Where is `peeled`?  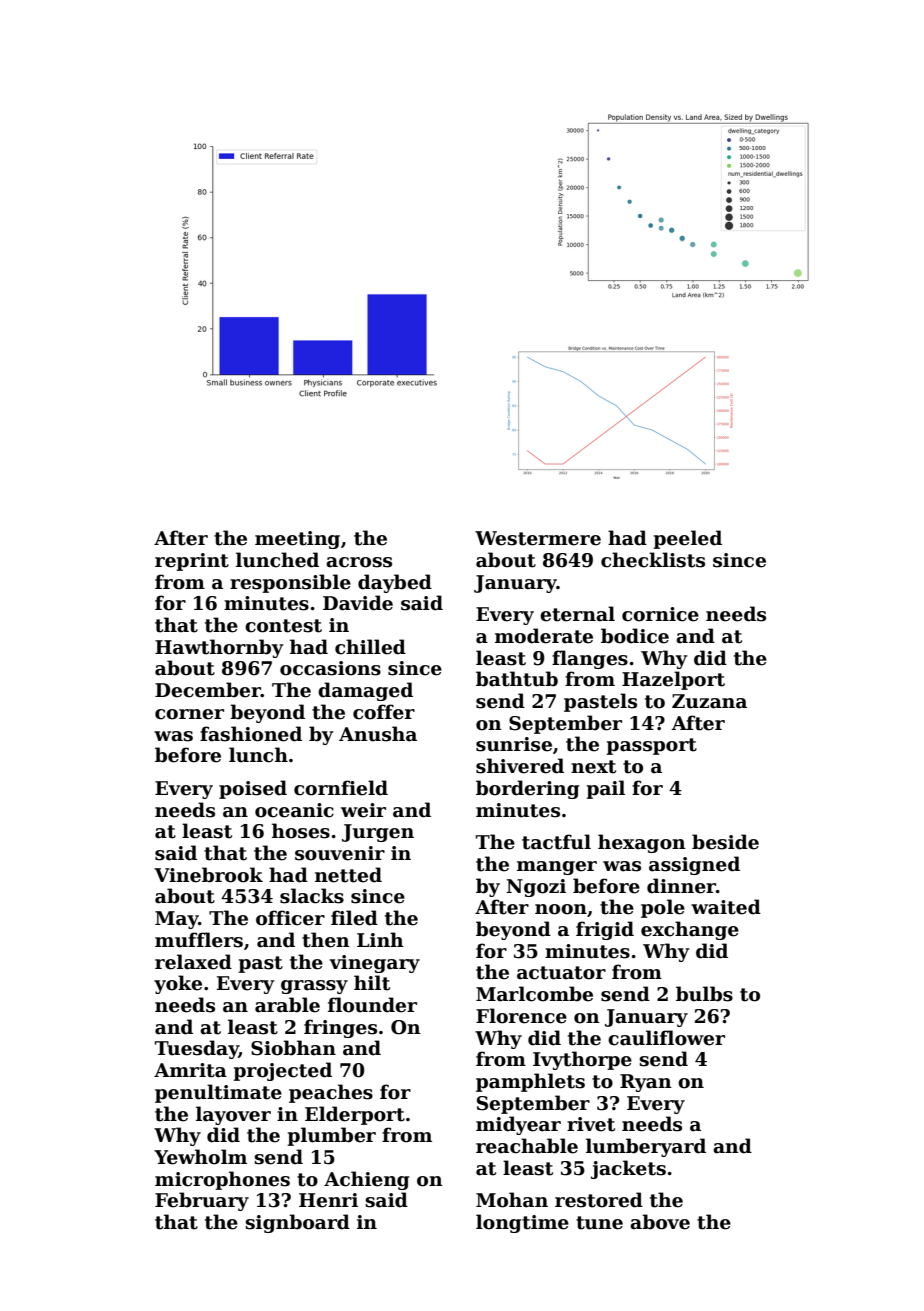 peeled is located at coordinates (687, 539).
